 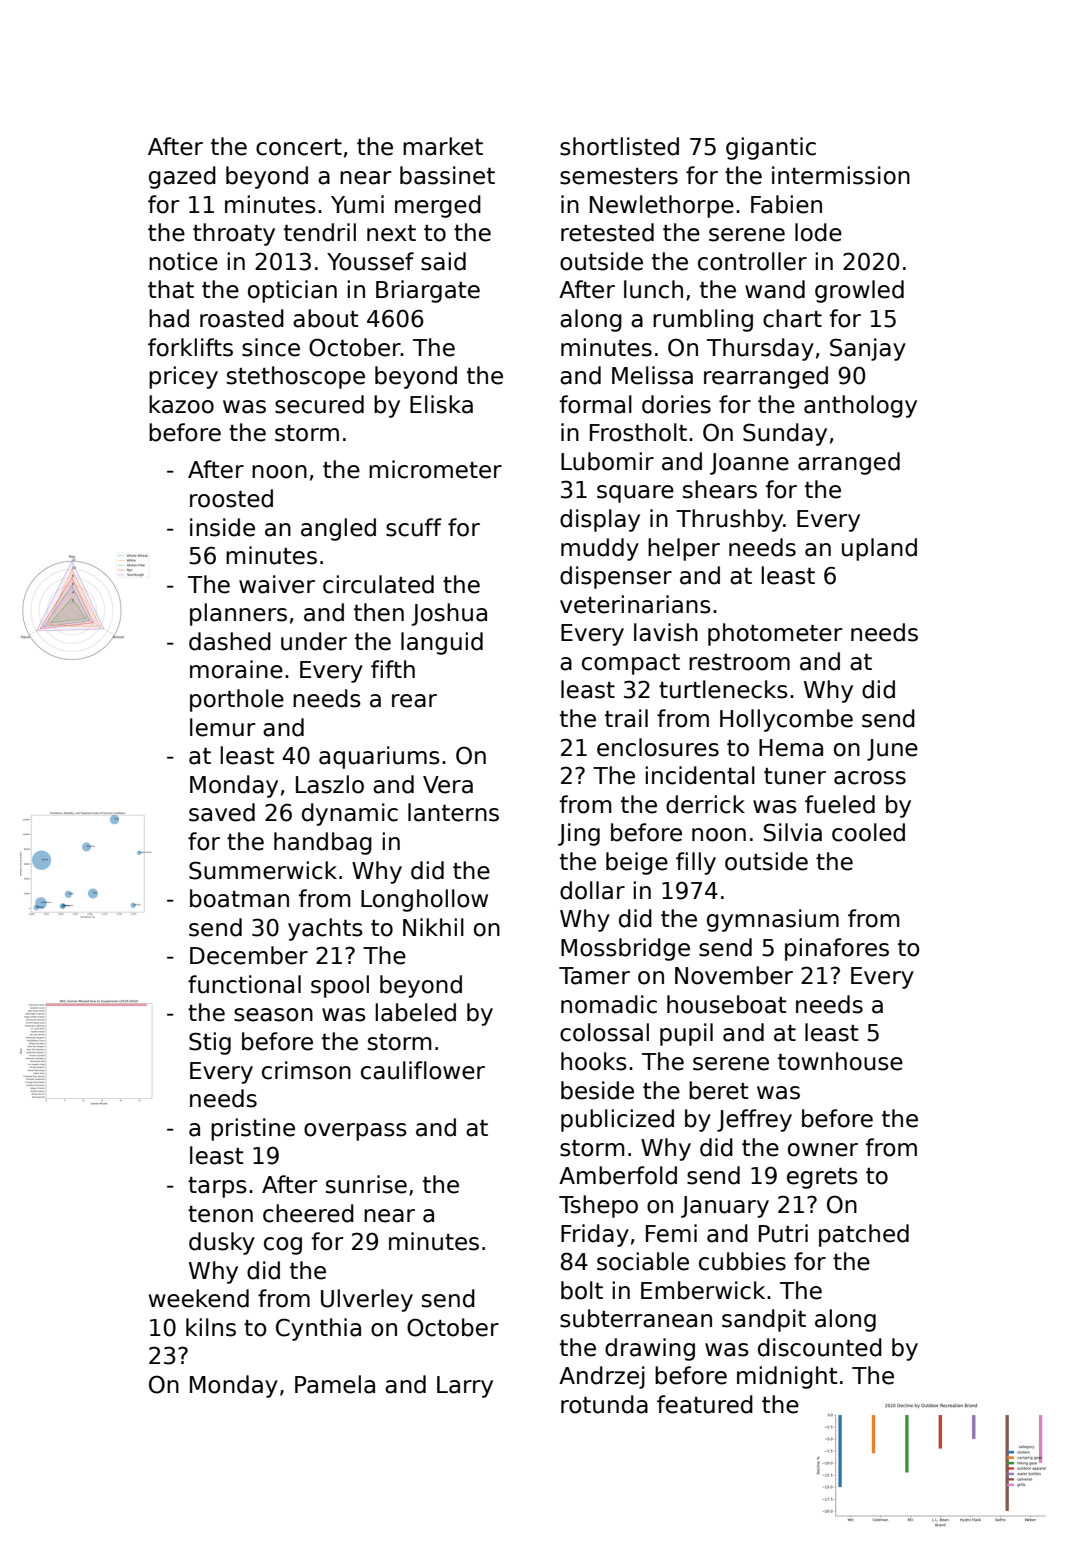 I want to click on Vera, so click(x=448, y=785).
